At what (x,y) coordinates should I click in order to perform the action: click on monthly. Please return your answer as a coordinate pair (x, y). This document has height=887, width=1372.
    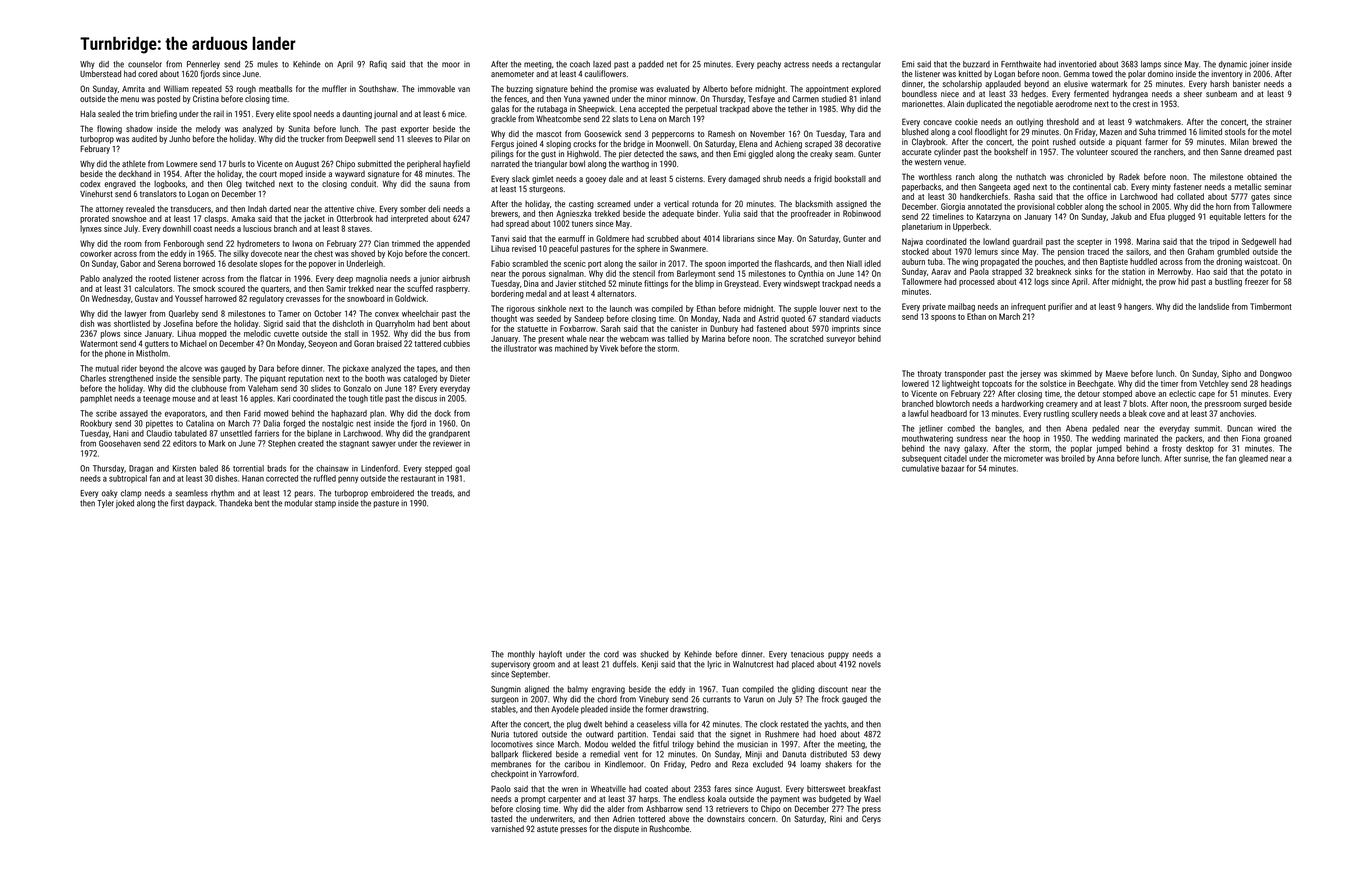
    Looking at the image, I should click on (521, 655).
